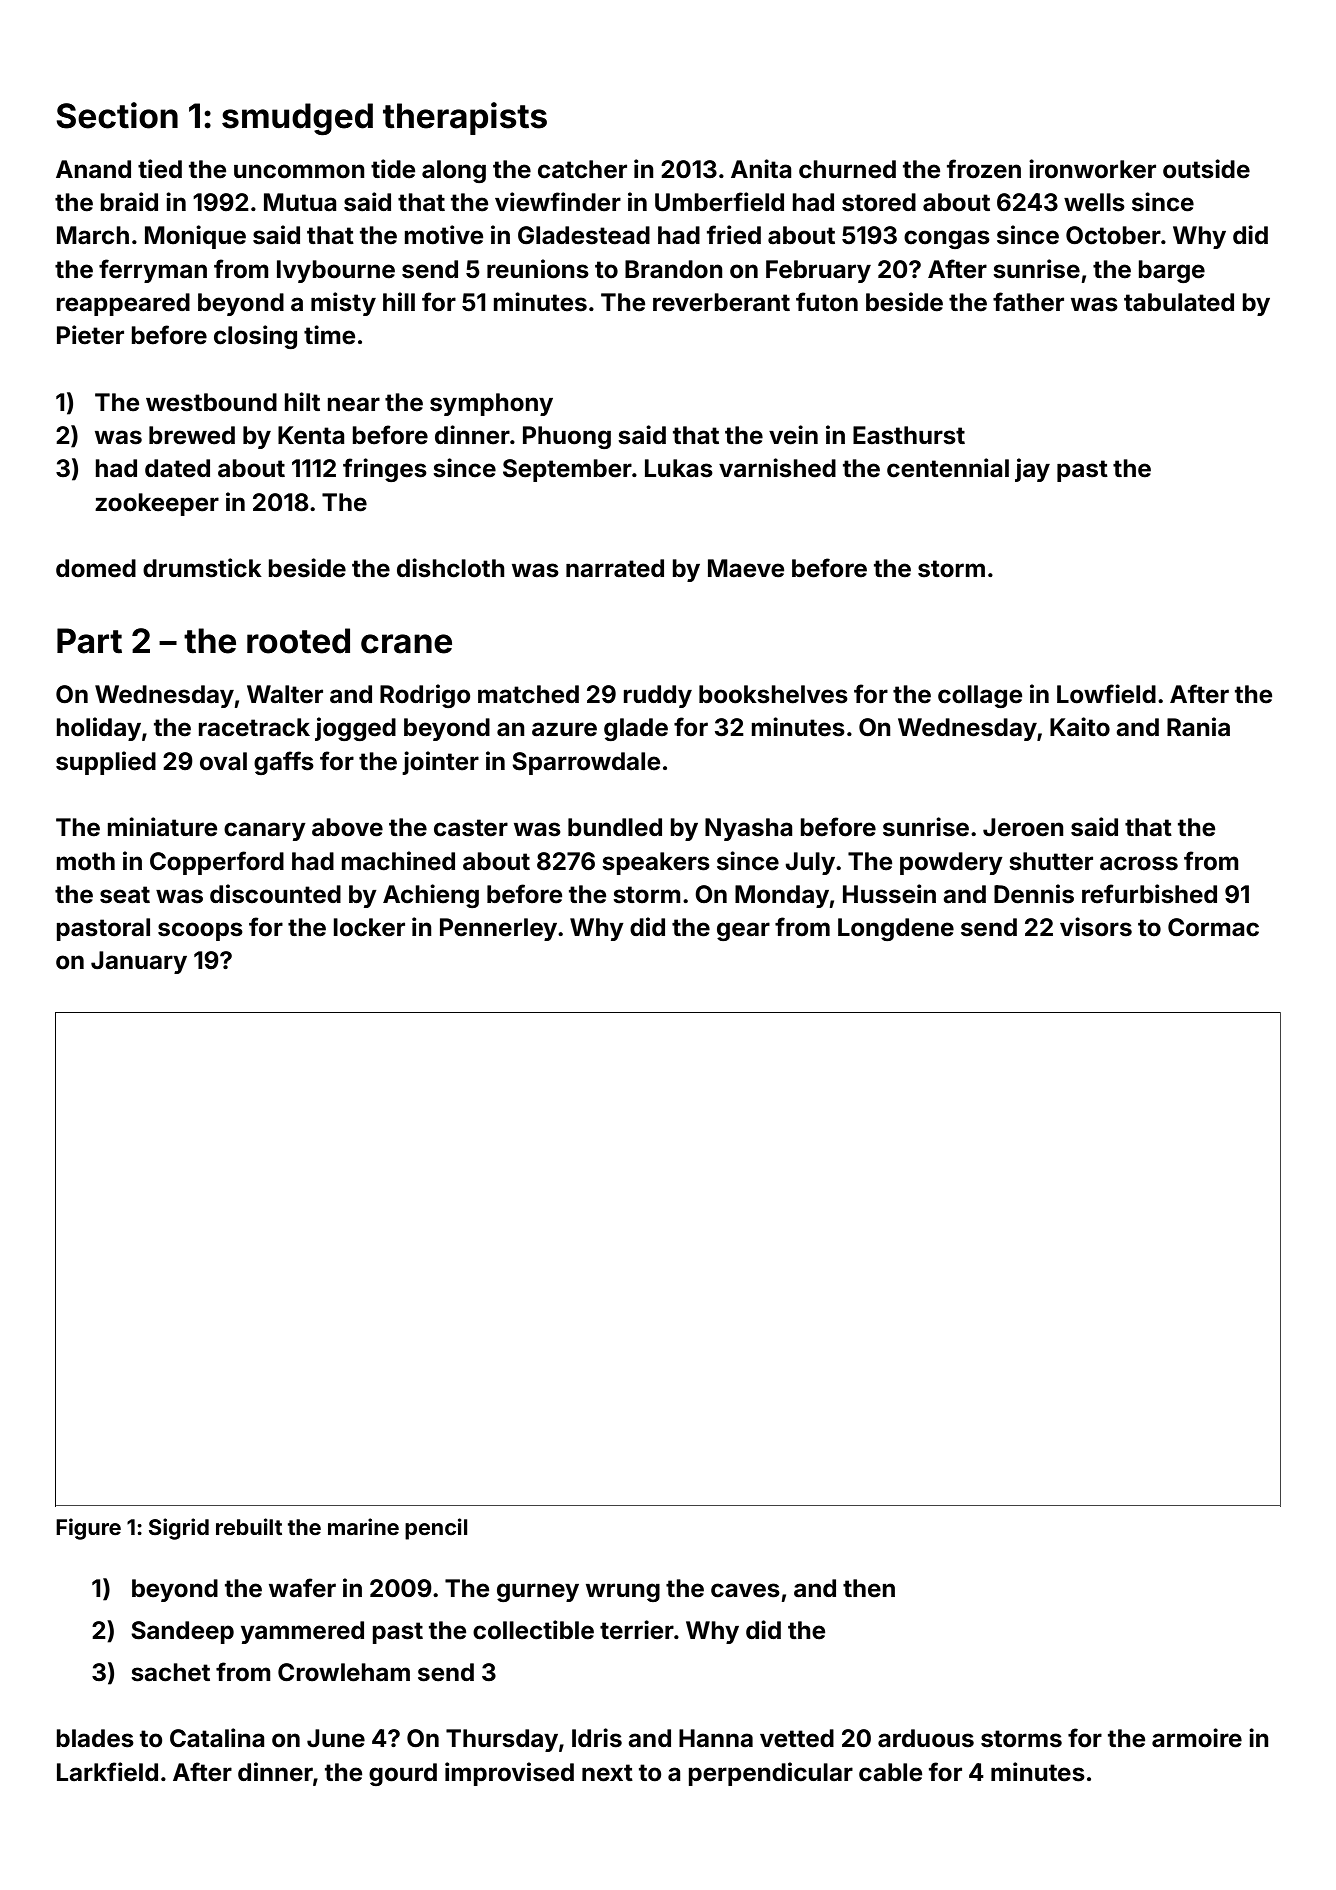 The width and height of the screenshot is (1336, 1890). What do you see at coordinates (1032, 470) in the screenshot?
I see `jay` at bounding box center [1032, 470].
